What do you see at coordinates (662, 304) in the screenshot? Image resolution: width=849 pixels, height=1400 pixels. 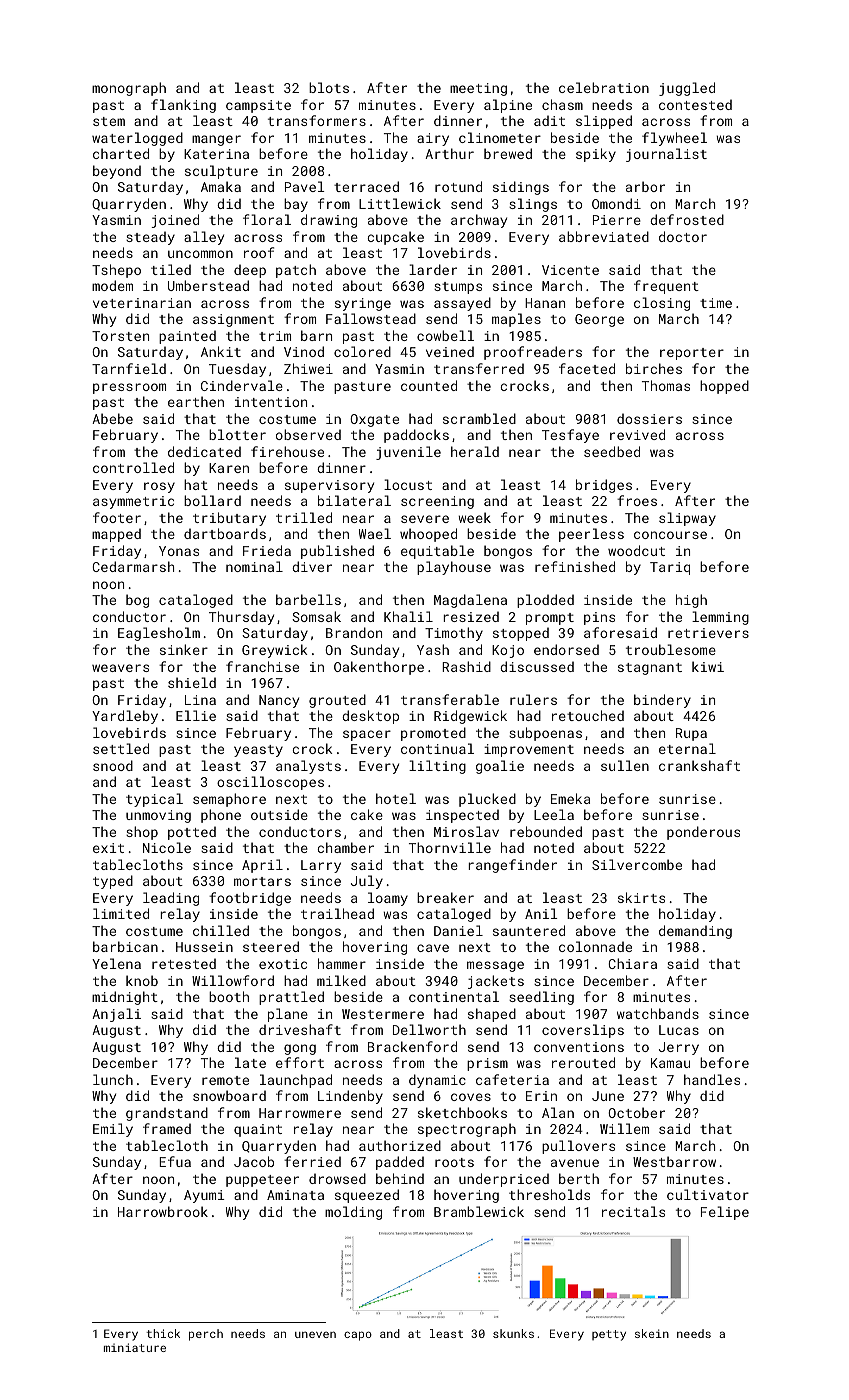 I see `closing` at bounding box center [662, 304].
